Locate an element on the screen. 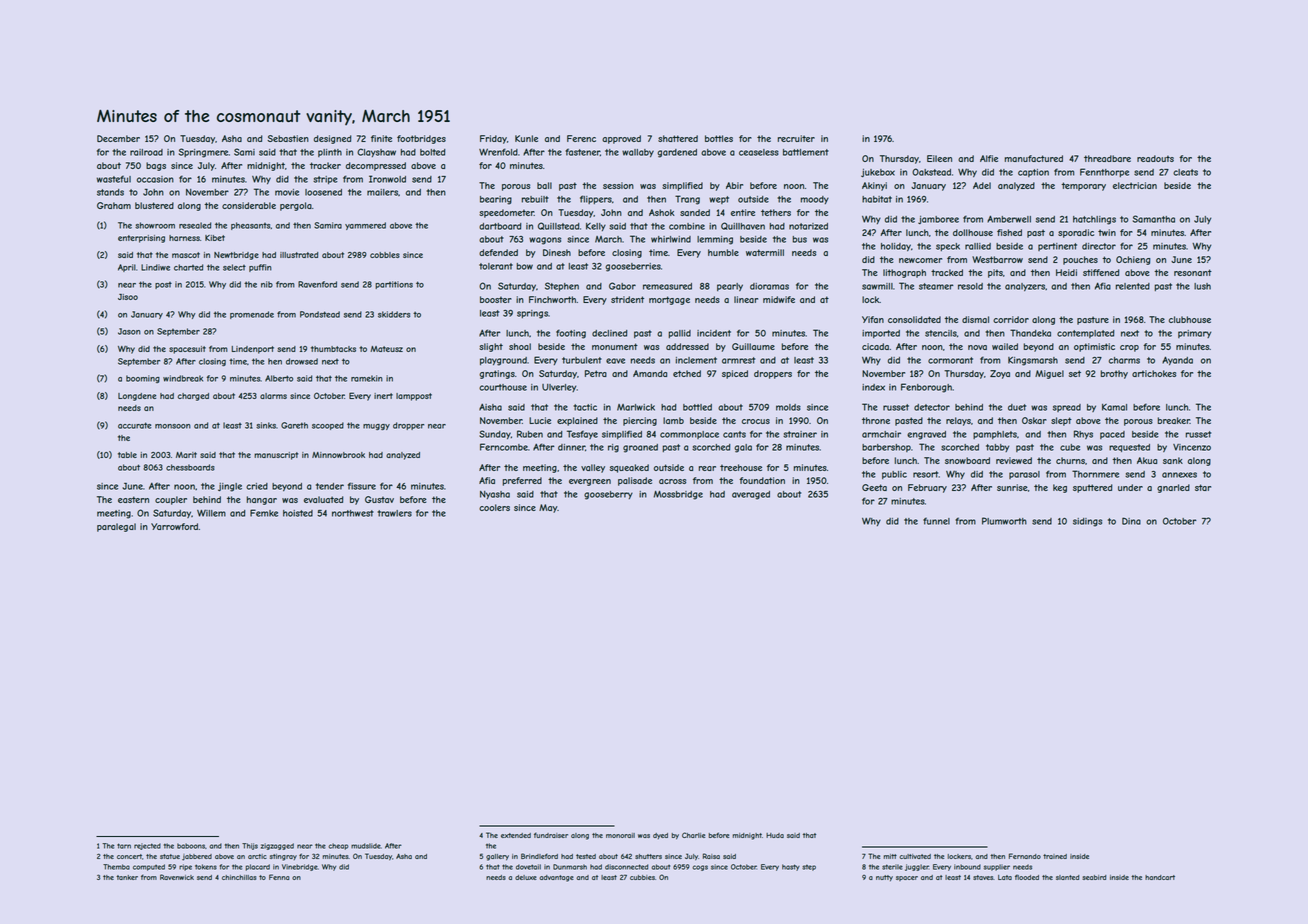 The height and width of the screenshot is (924, 1308). readouts is located at coordinates (1155, 158).
